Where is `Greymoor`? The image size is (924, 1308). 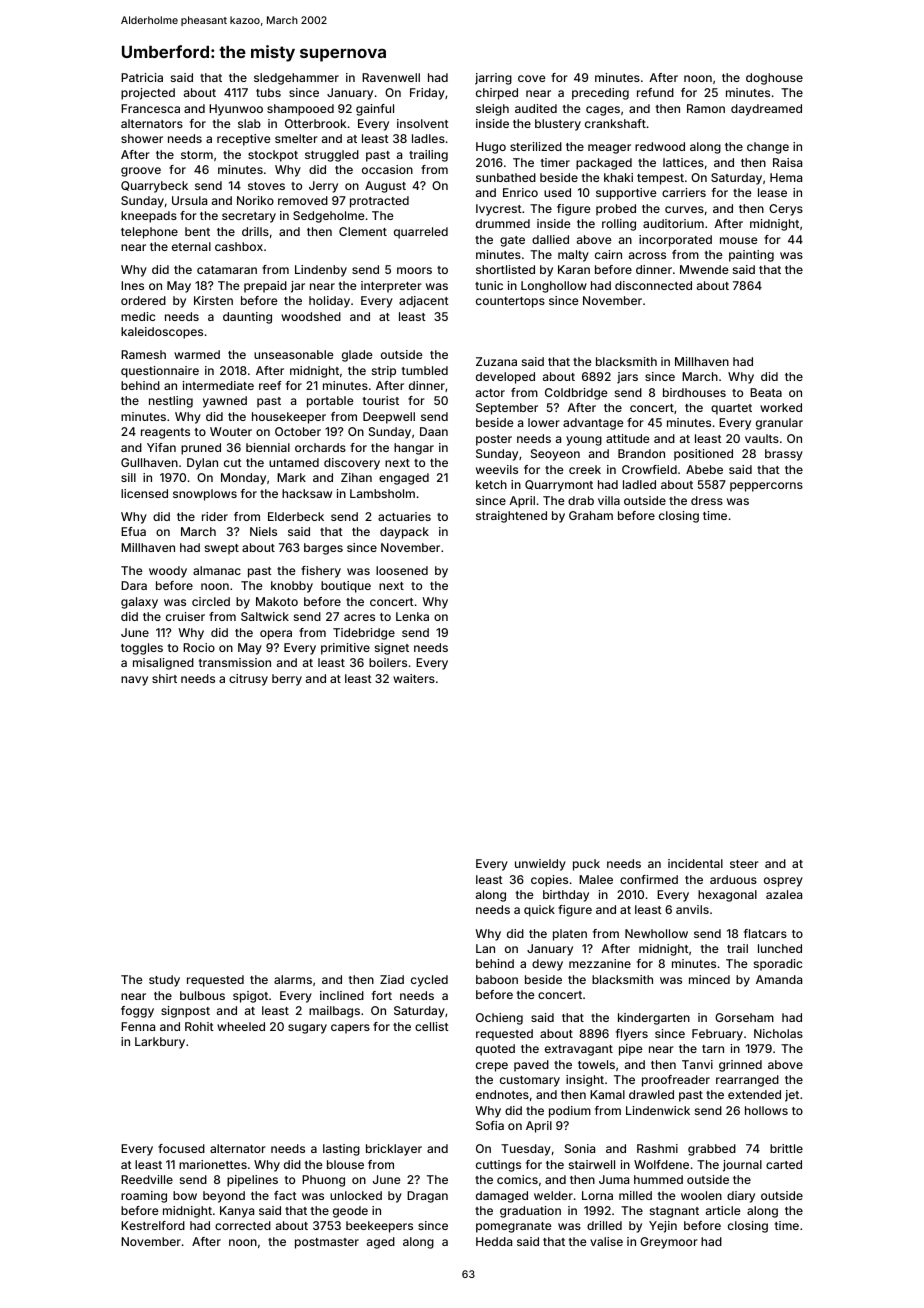
Greymoor is located at coordinates (669, 1243).
